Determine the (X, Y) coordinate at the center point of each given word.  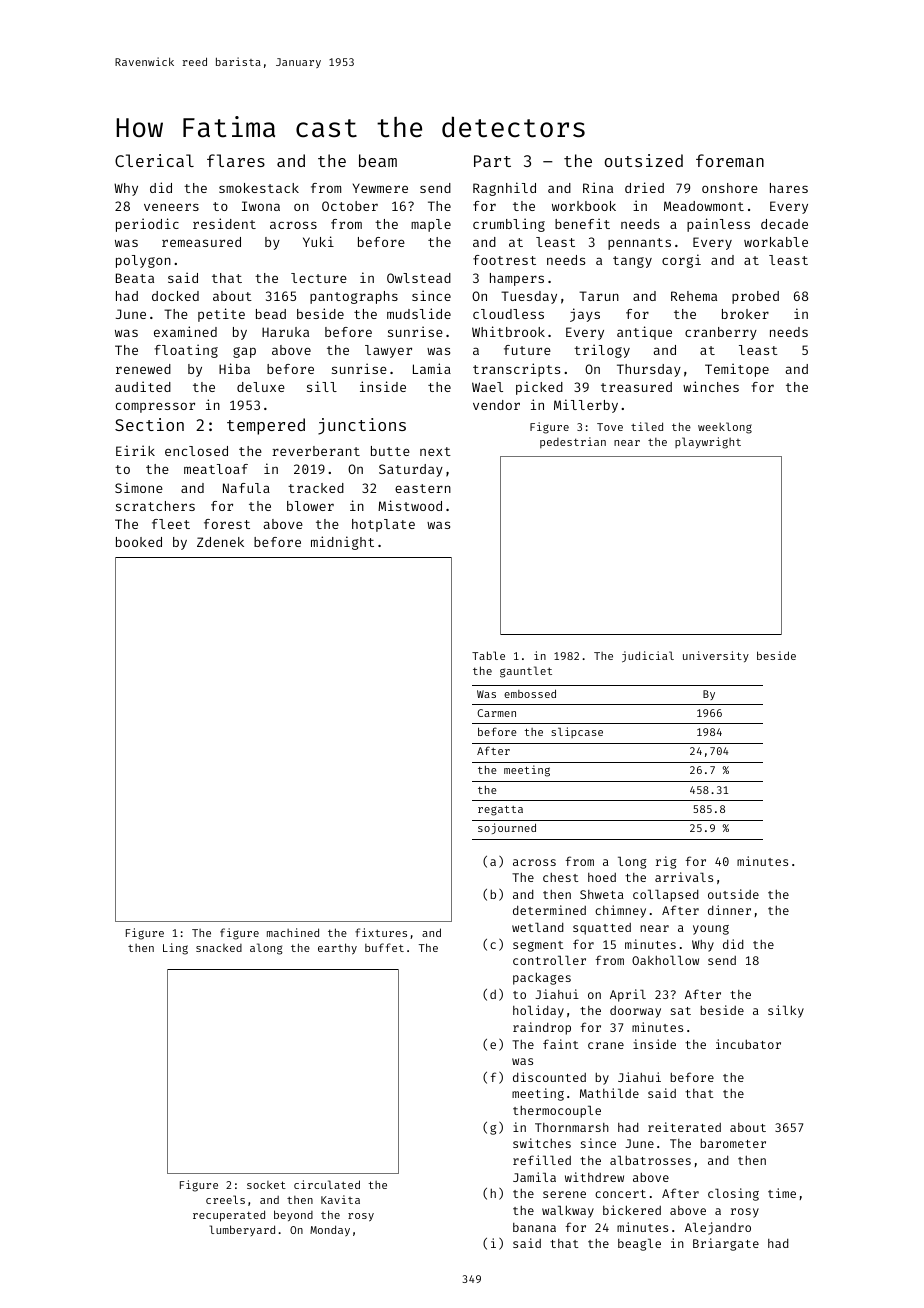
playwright (708, 443)
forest (227, 524)
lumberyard (242, 1230)
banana (534, 1227)
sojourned (507, 828)
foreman (730, 160)
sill (322, 386)
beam (378, 160)
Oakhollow (665, 960)
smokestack (259, 188)
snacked (219, 948)
